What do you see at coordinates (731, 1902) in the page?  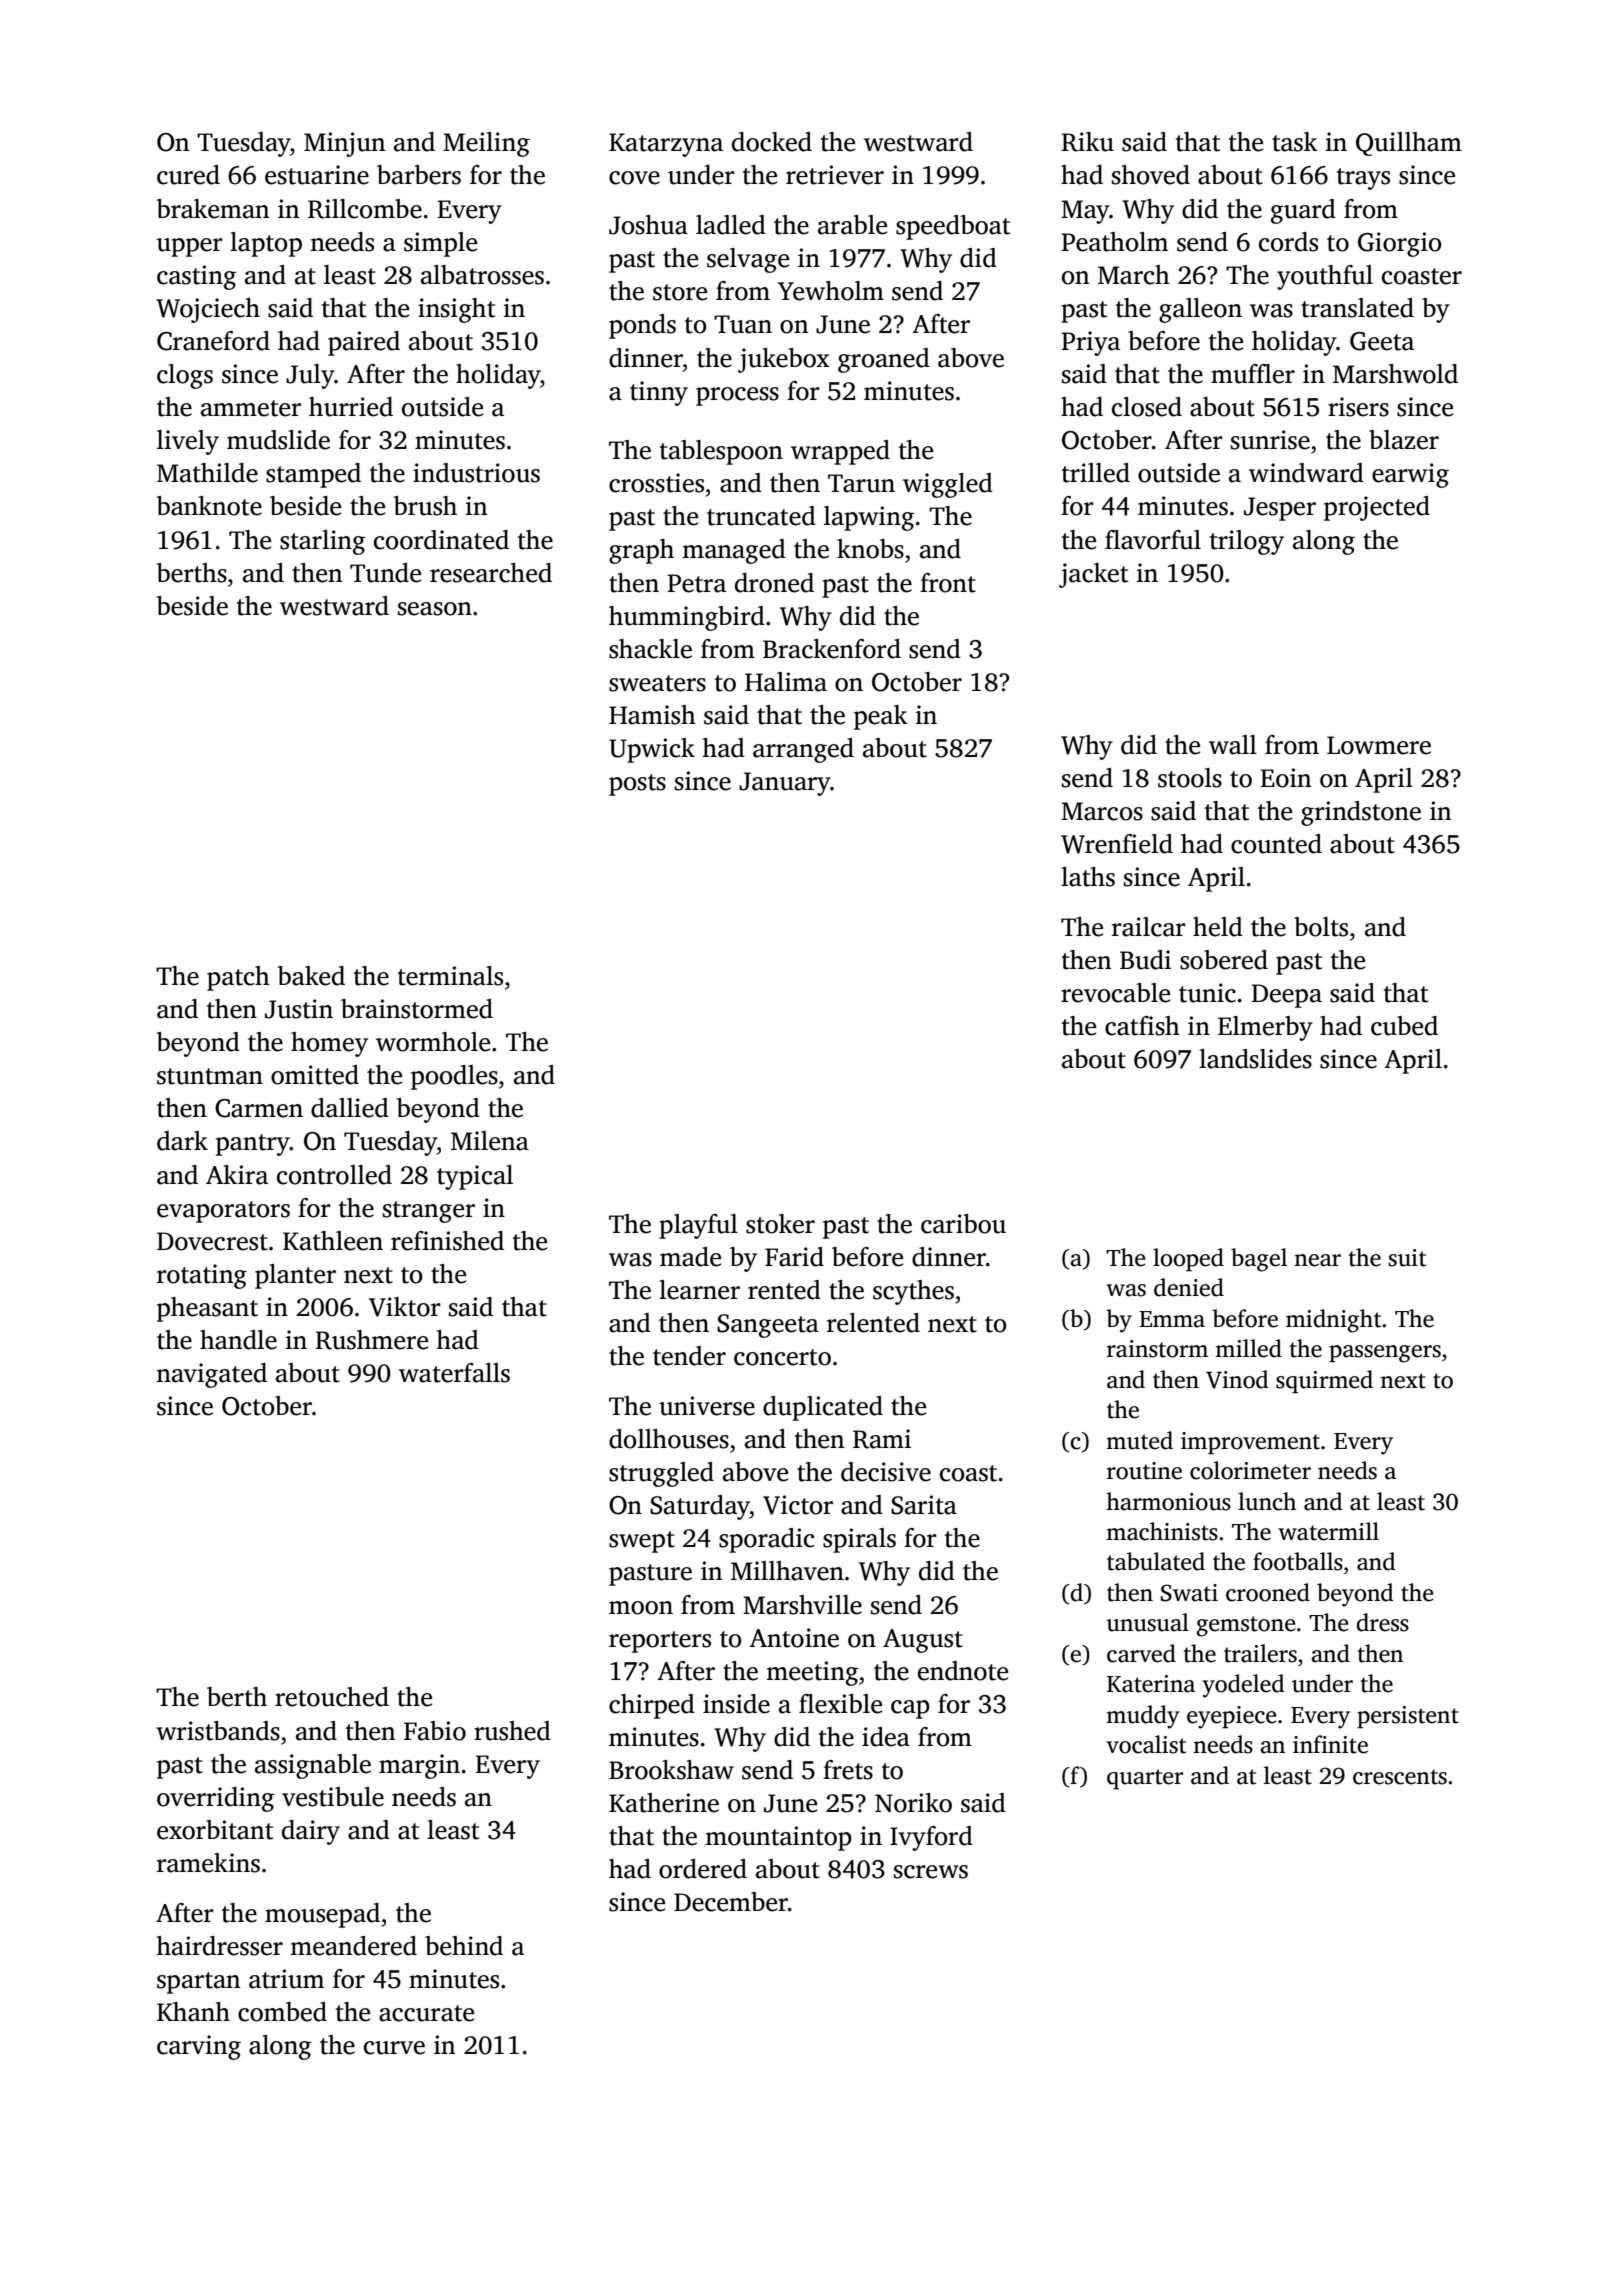 I see `December` at bounding box center [731, 1902].
